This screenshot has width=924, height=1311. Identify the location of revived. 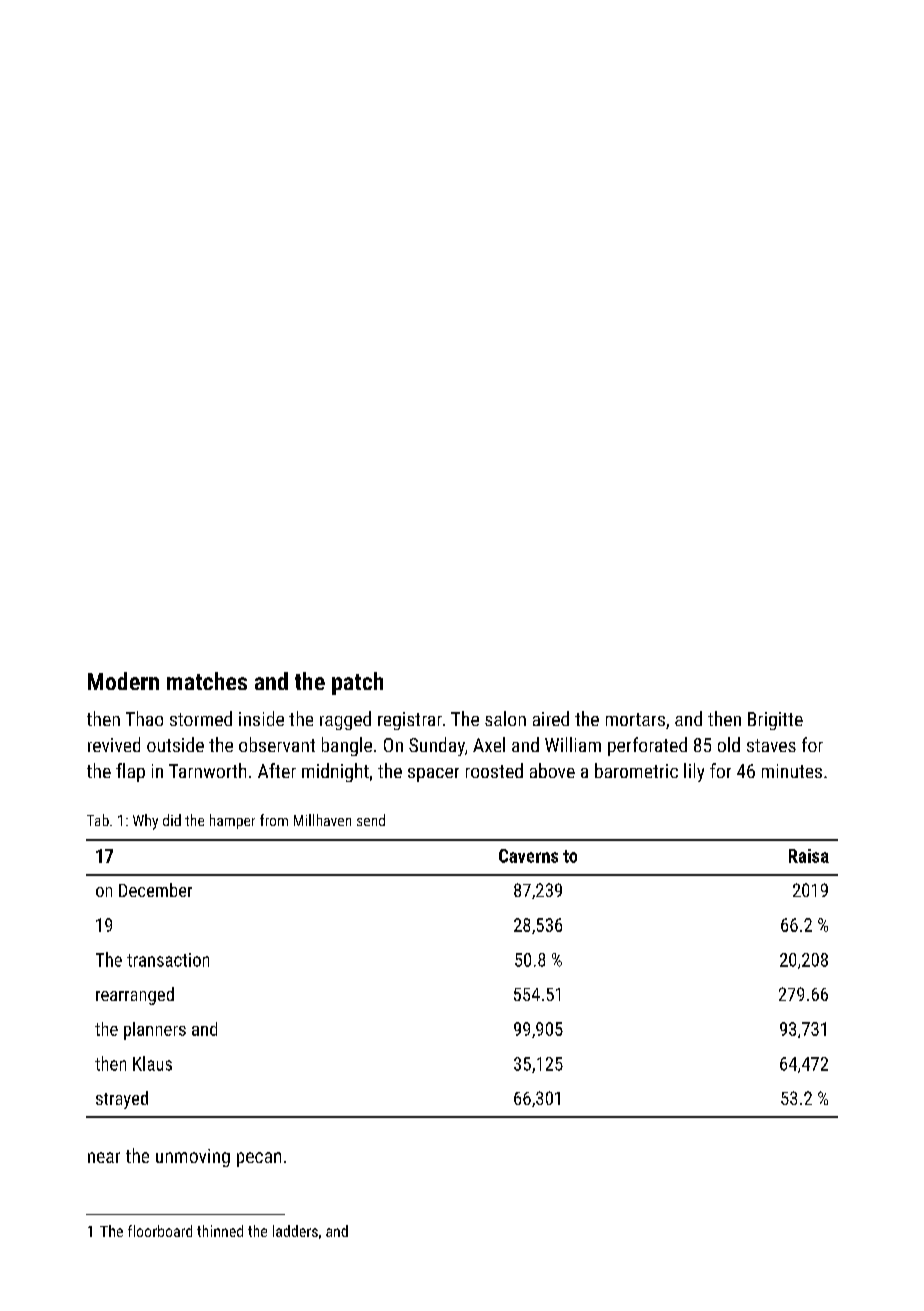
(114, 744).
